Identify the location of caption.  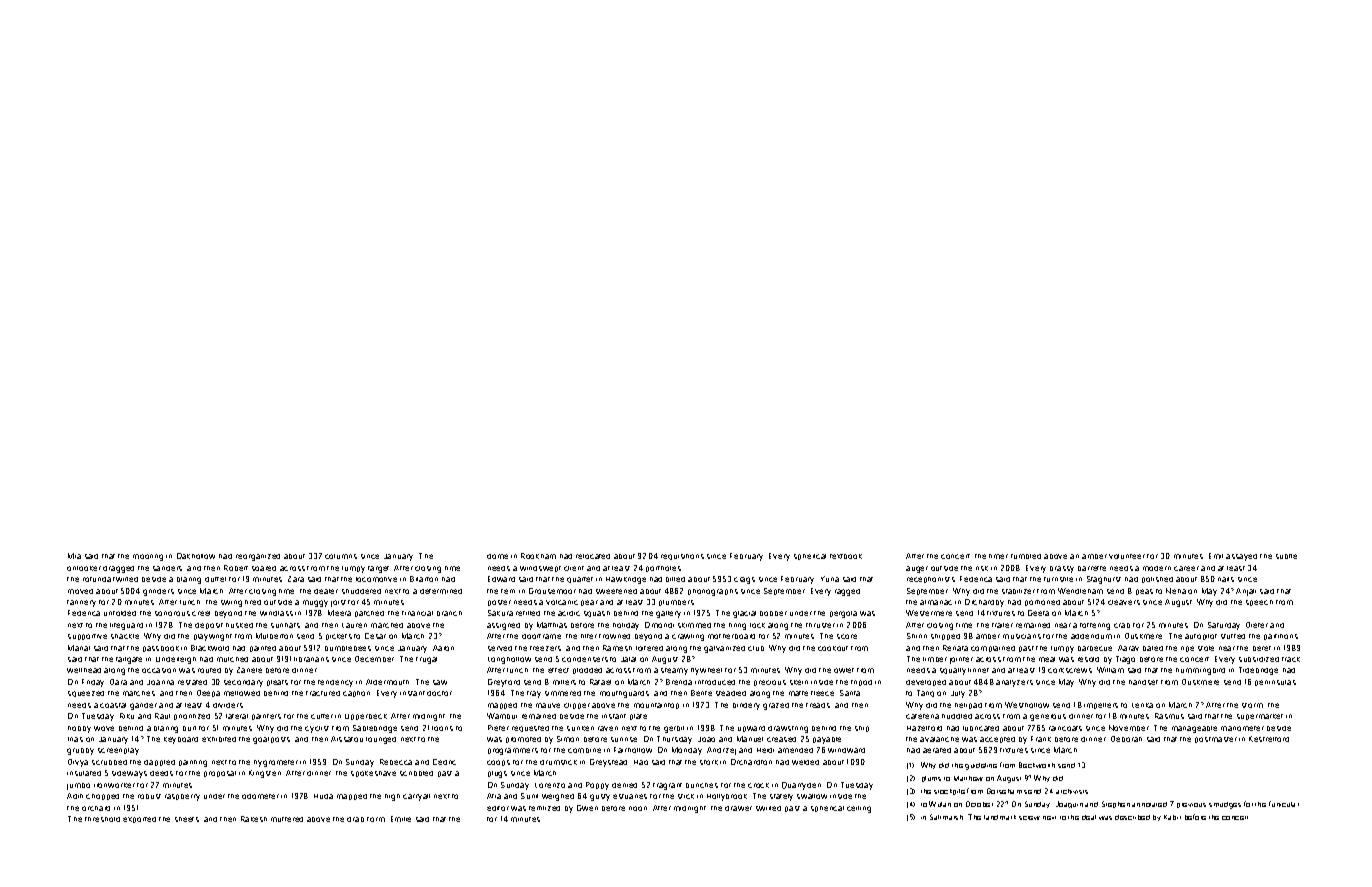
(356, 694).
